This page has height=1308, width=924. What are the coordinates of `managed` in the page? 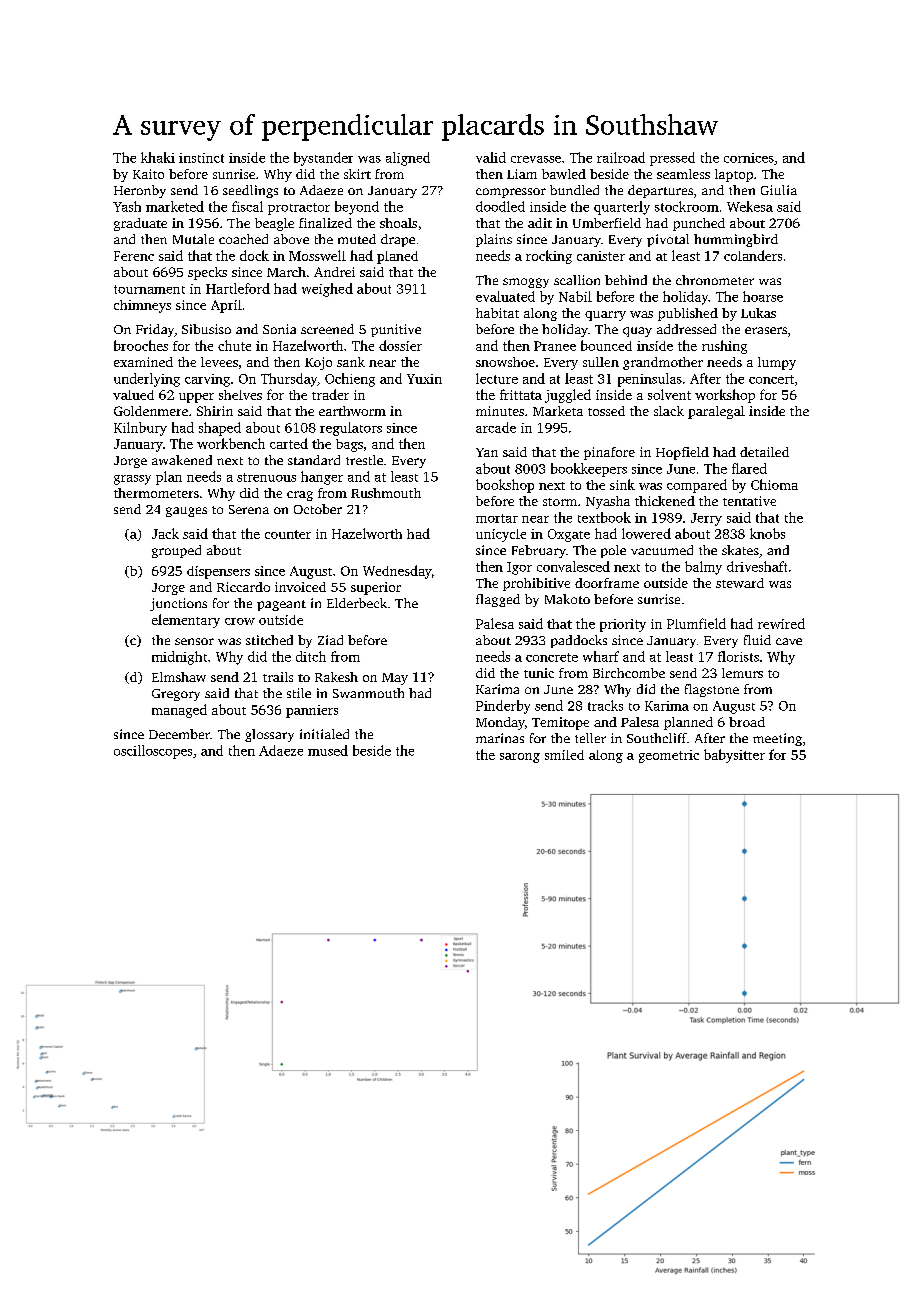 It's located at (179, 711).
